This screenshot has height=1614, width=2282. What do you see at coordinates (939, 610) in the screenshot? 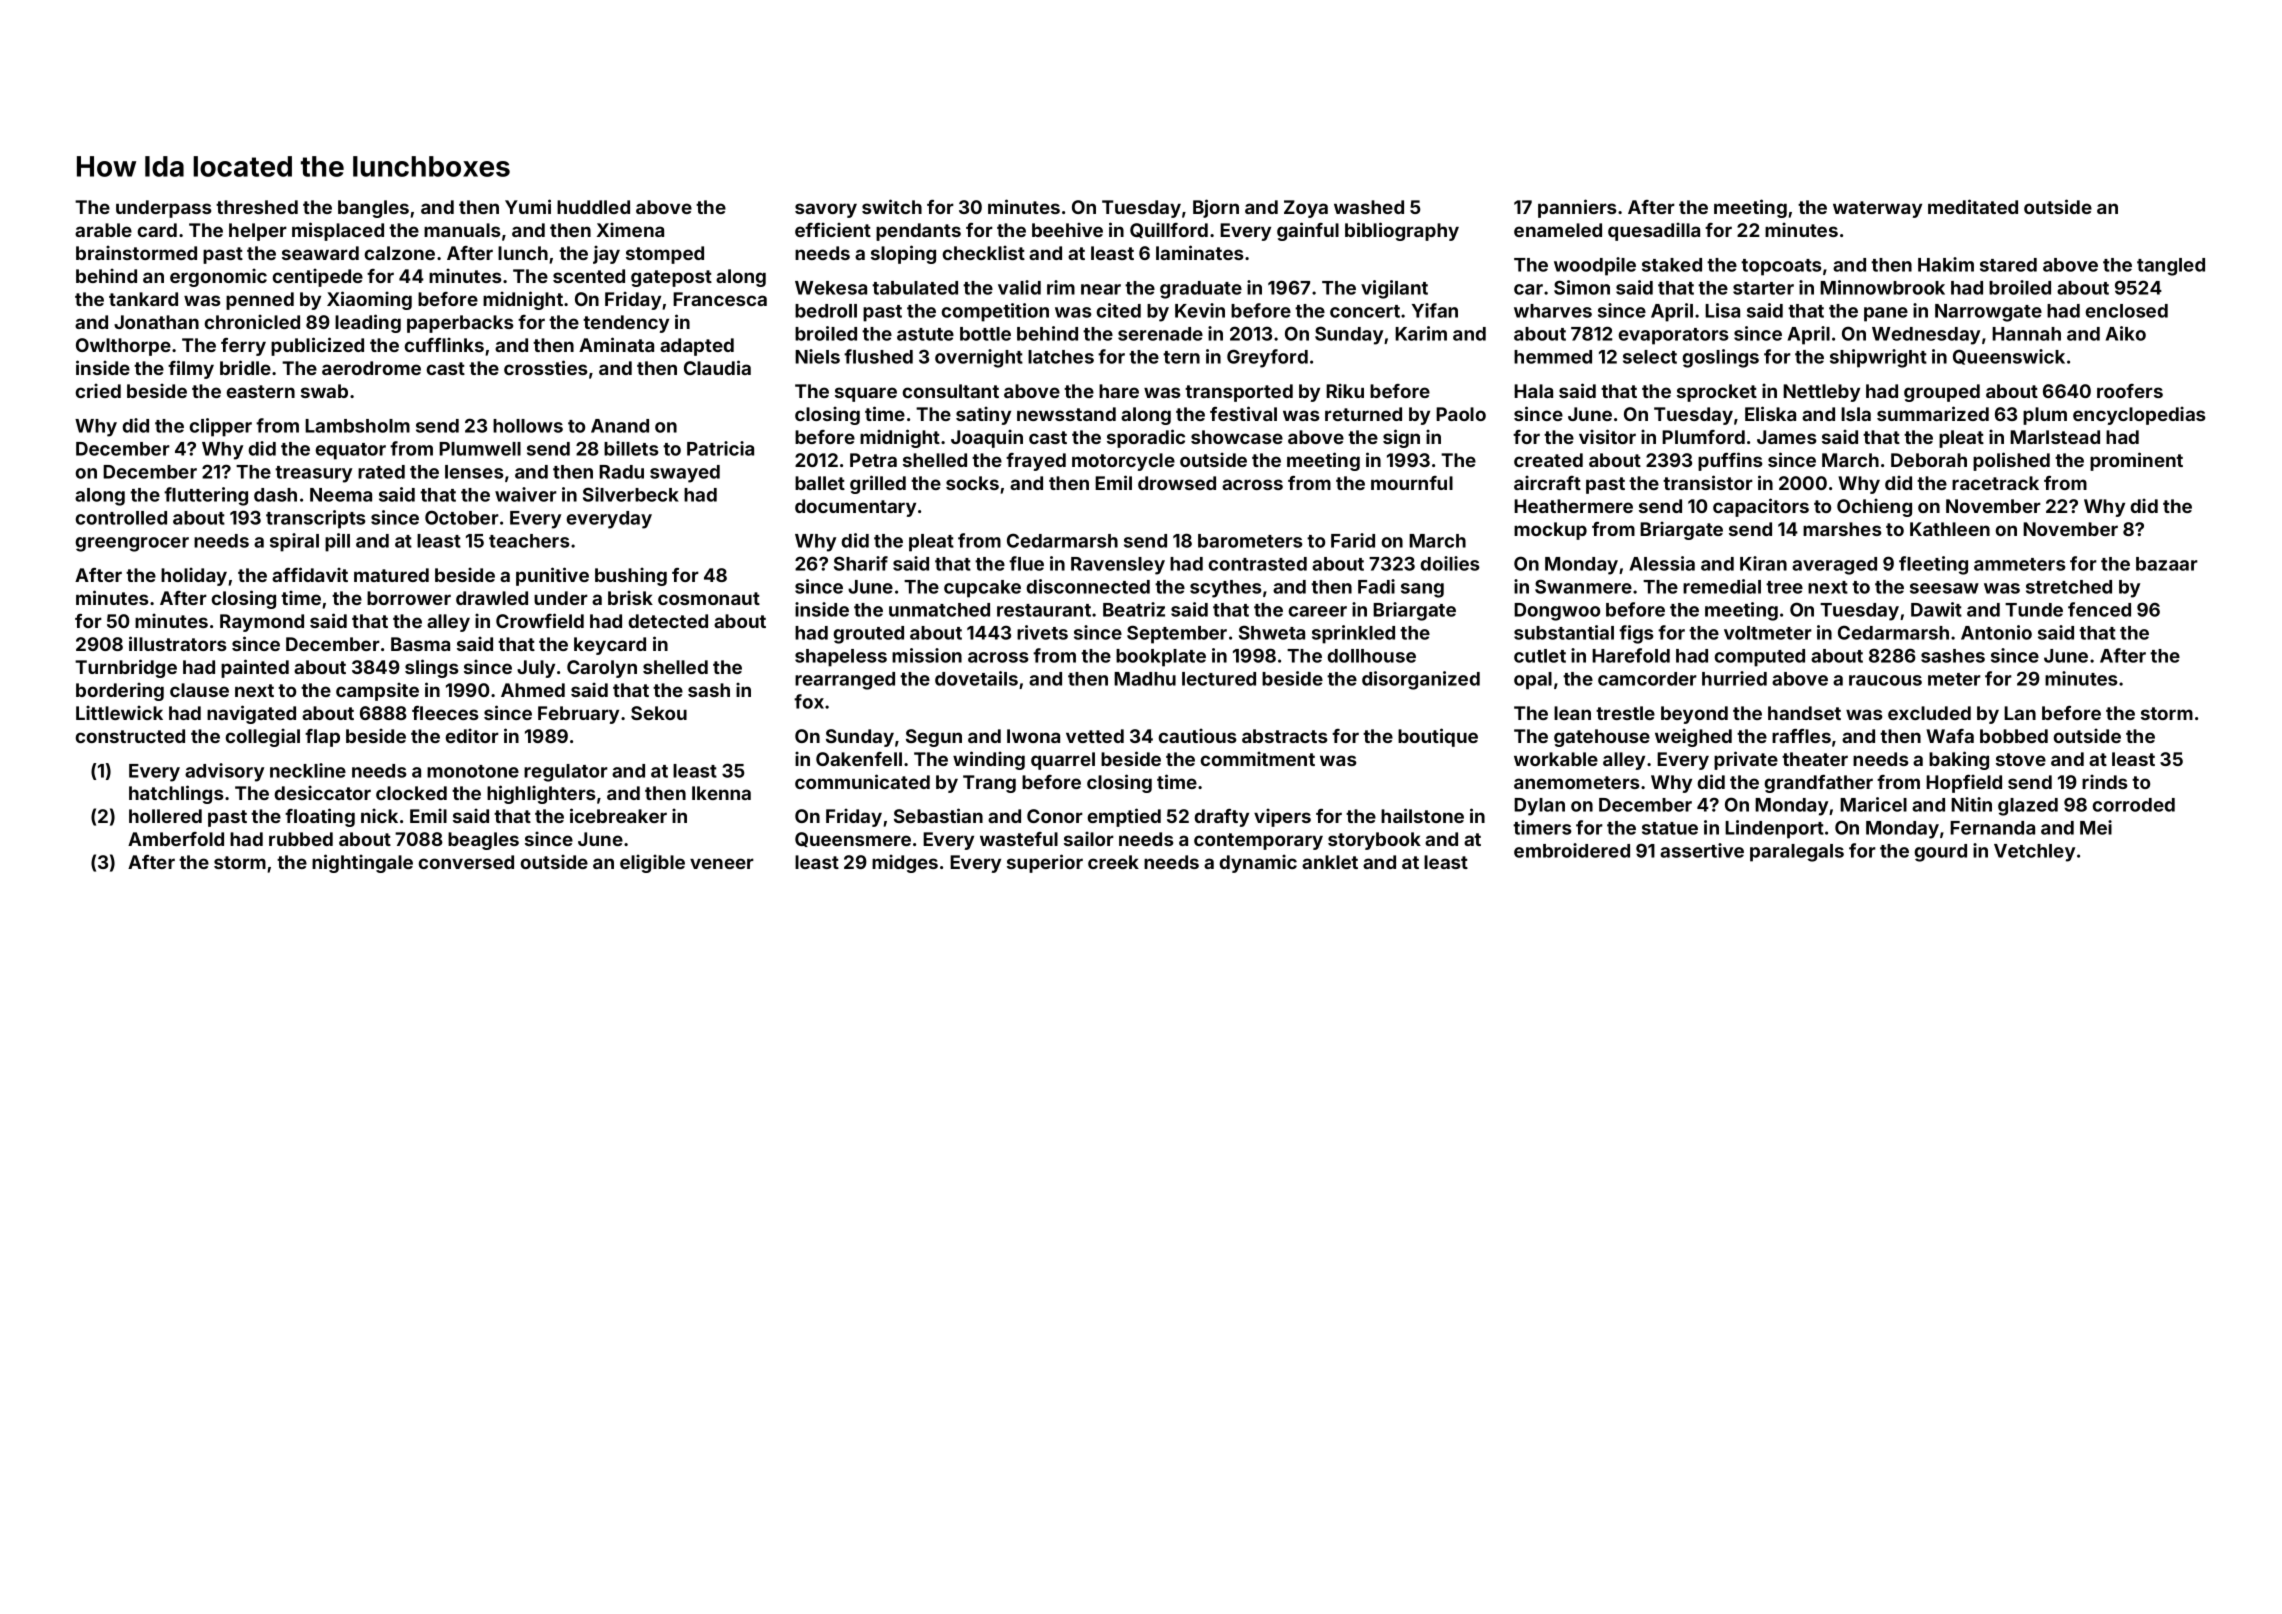
I see `unmatched` at bounding box center [939, 610].
